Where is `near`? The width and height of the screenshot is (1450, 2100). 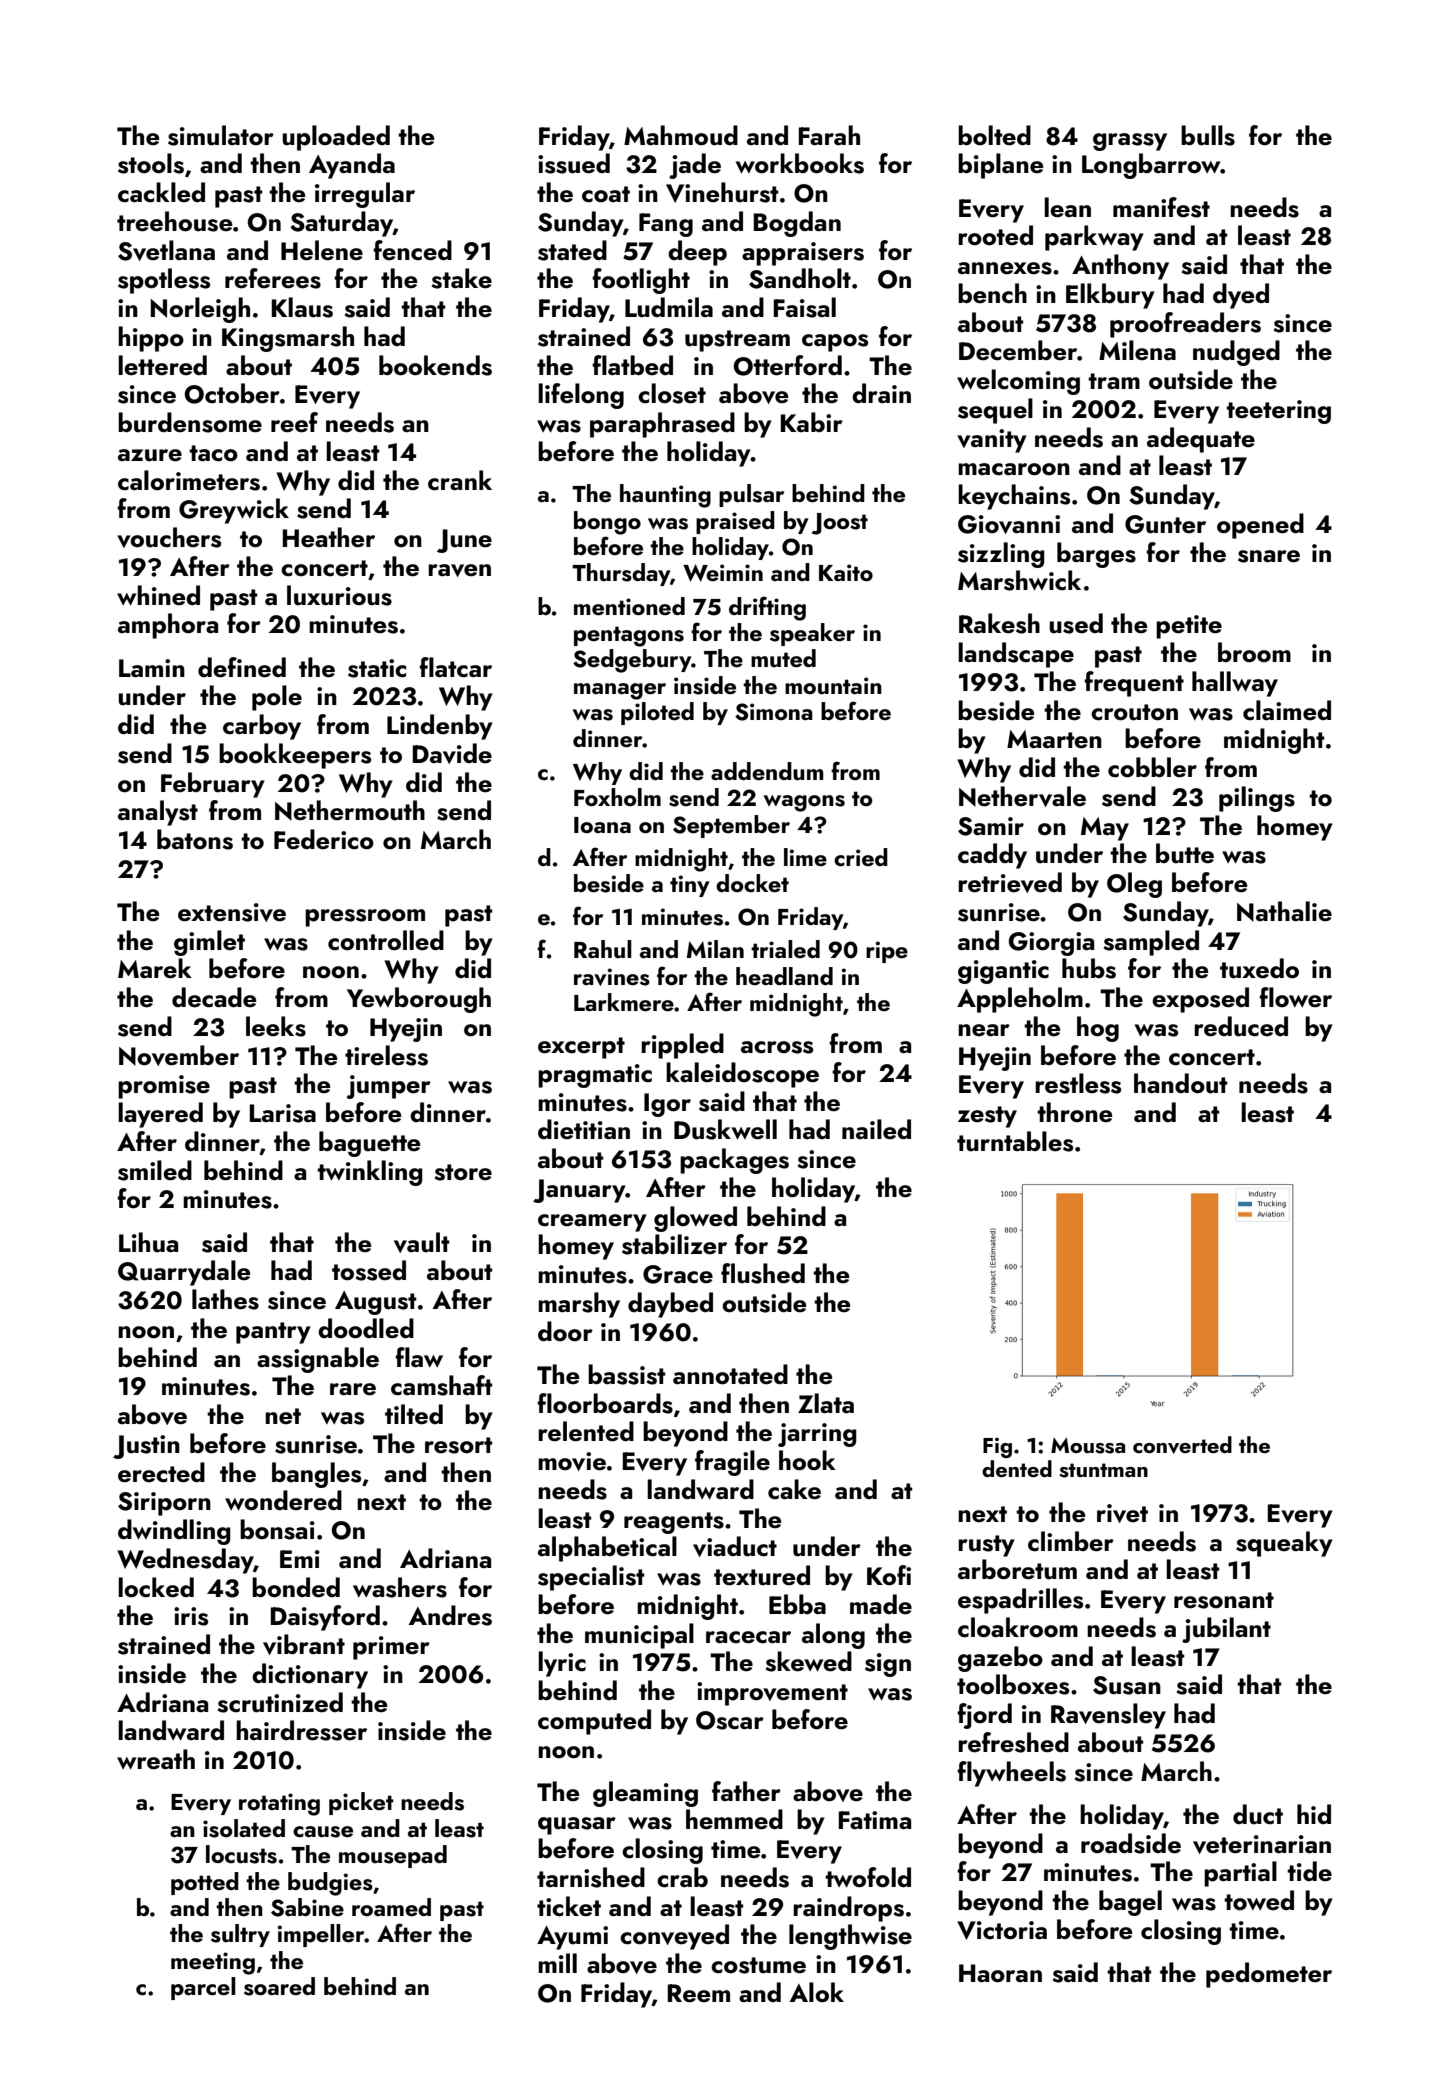 near is located at coordinates (984, 1030).
